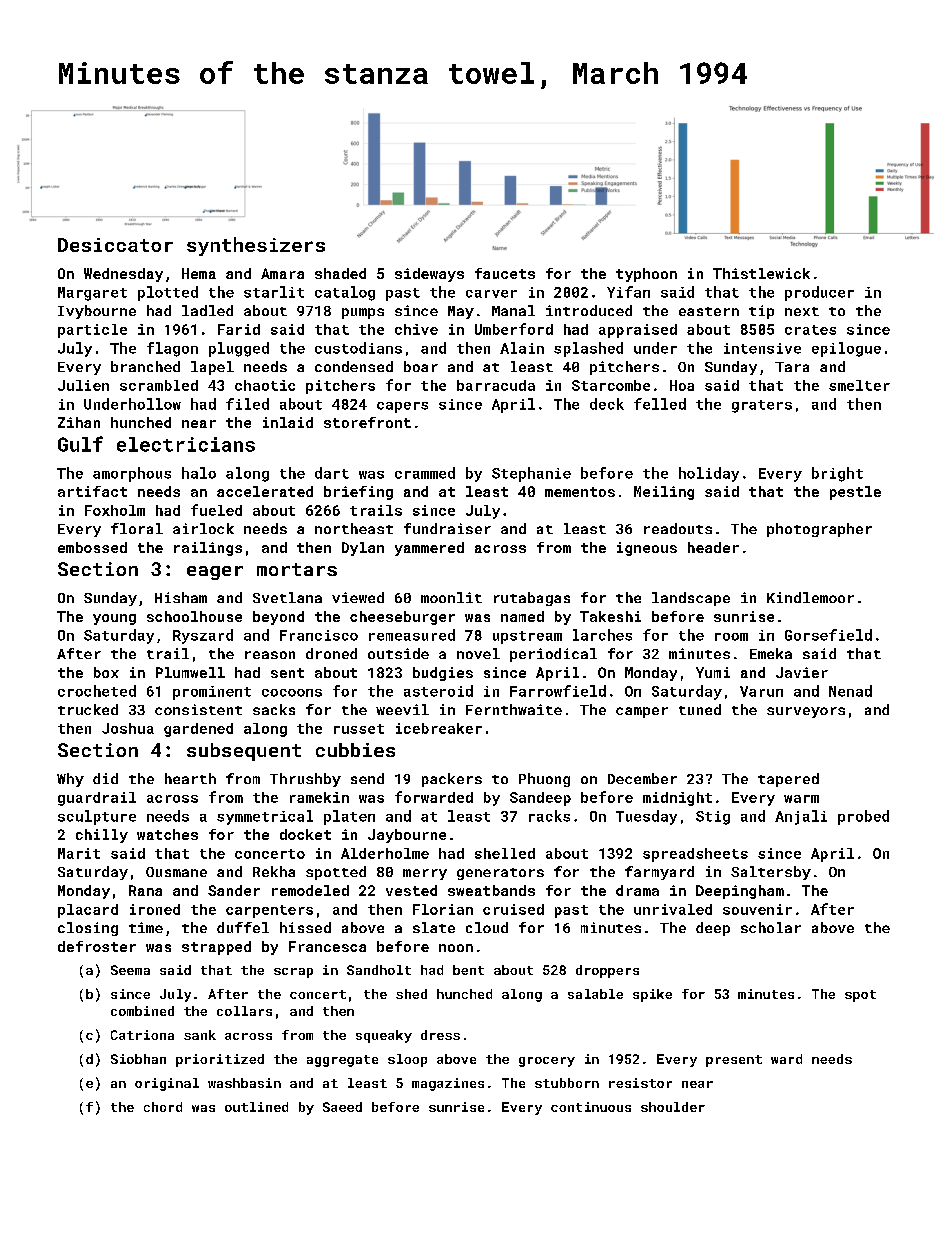  What do you see at coordinates (244, 1083) in the screenshot?
I see `washbasin` at bounding box center [244, 1083].
